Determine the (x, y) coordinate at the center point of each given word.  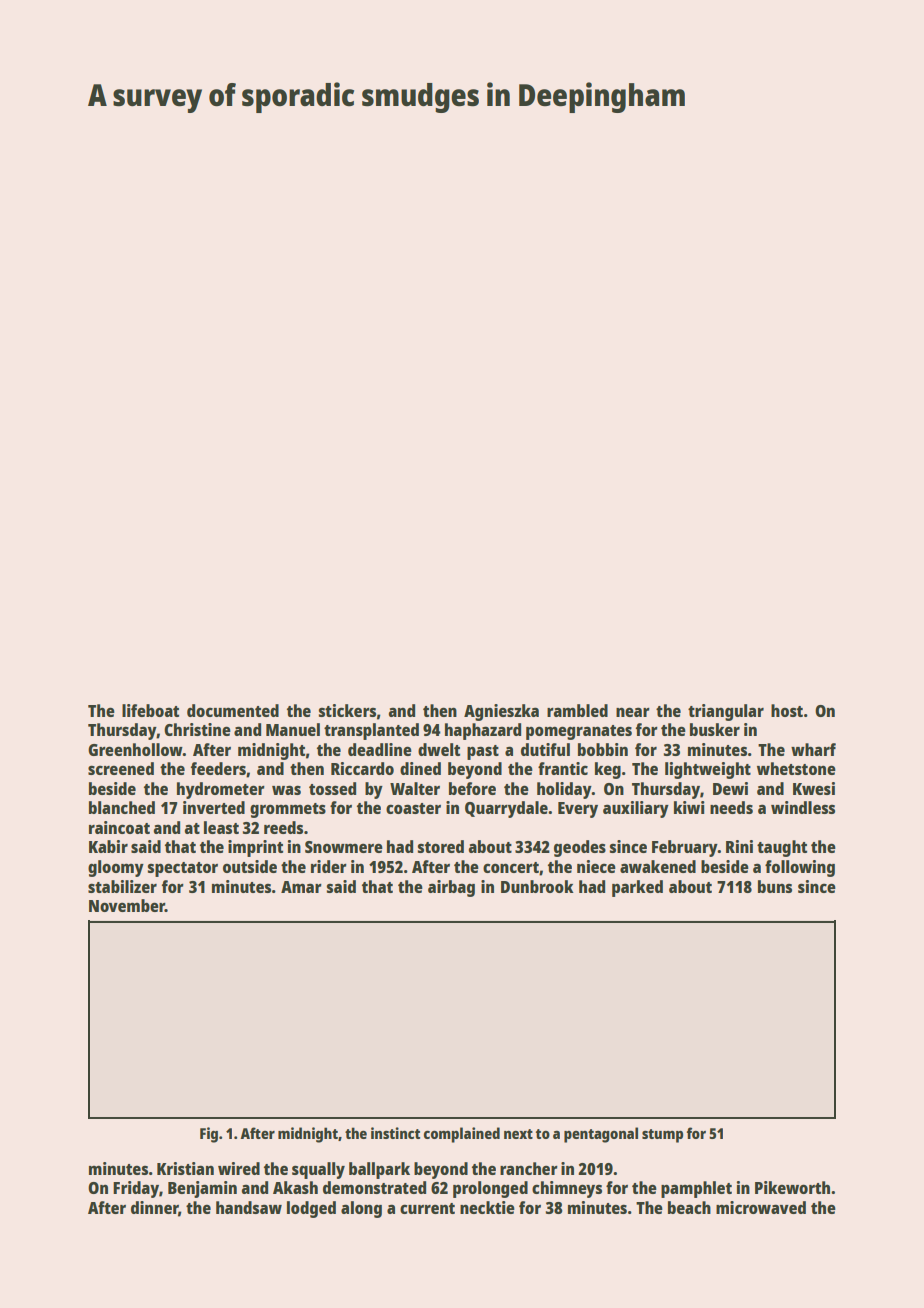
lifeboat (150, 710)
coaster (413, 808)
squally (318, 1170)
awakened (658, 866)
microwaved (761, 1207)
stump (662, 1136)
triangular (726, 712)
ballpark (379, 1170)
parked (637, 888)
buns (775, 886)
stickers (347, 710)
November (127, 905)
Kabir (108, 846)
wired (239, 1168)
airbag (451, 888)
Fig (209, 1135)
